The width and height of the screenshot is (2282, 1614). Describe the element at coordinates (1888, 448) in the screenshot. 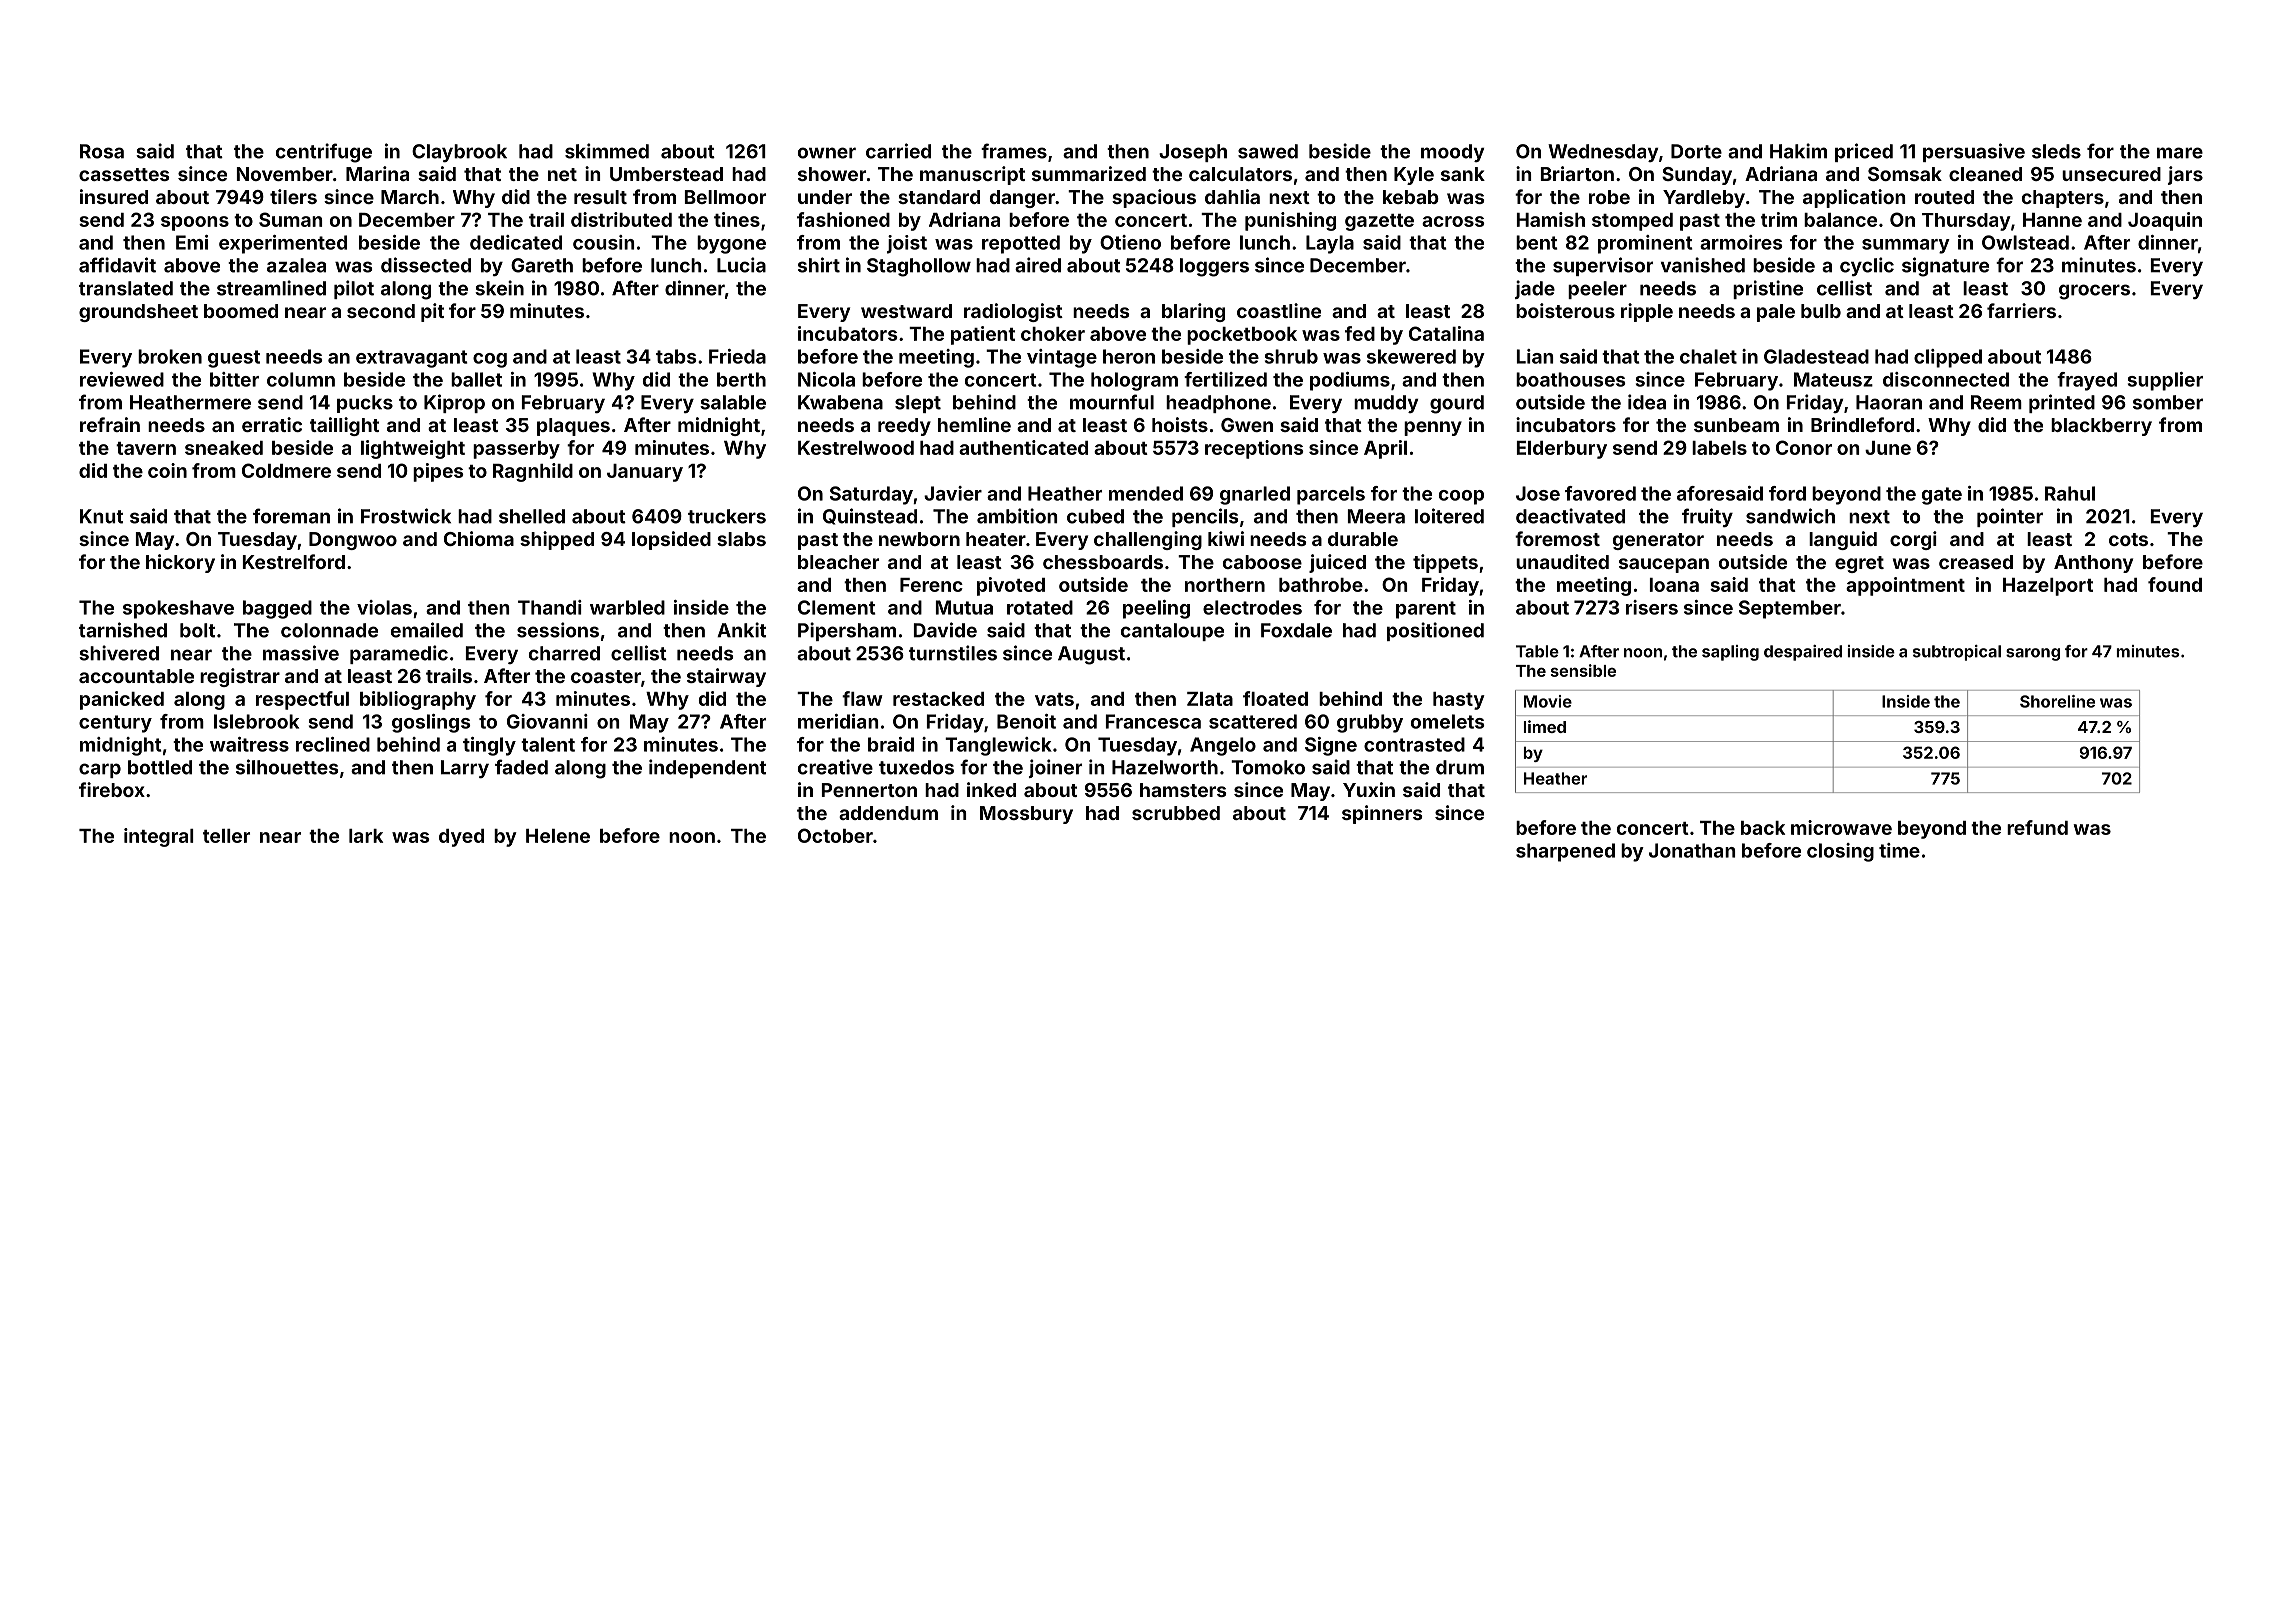

I see `June` at that location.
